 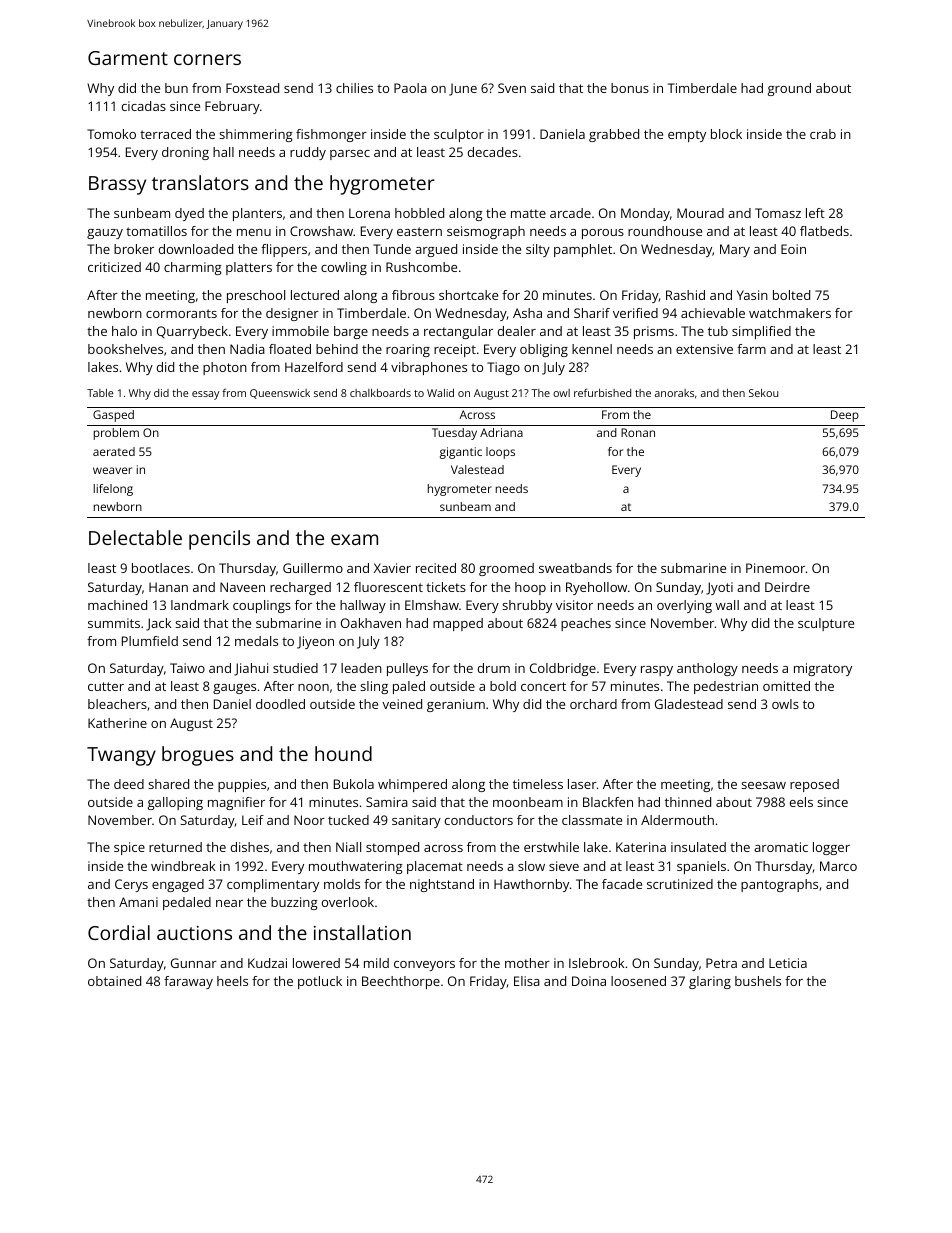 What do you see at coordinates (117, 605) in the image?
I see `machined` at bounding box center [117, 605].
